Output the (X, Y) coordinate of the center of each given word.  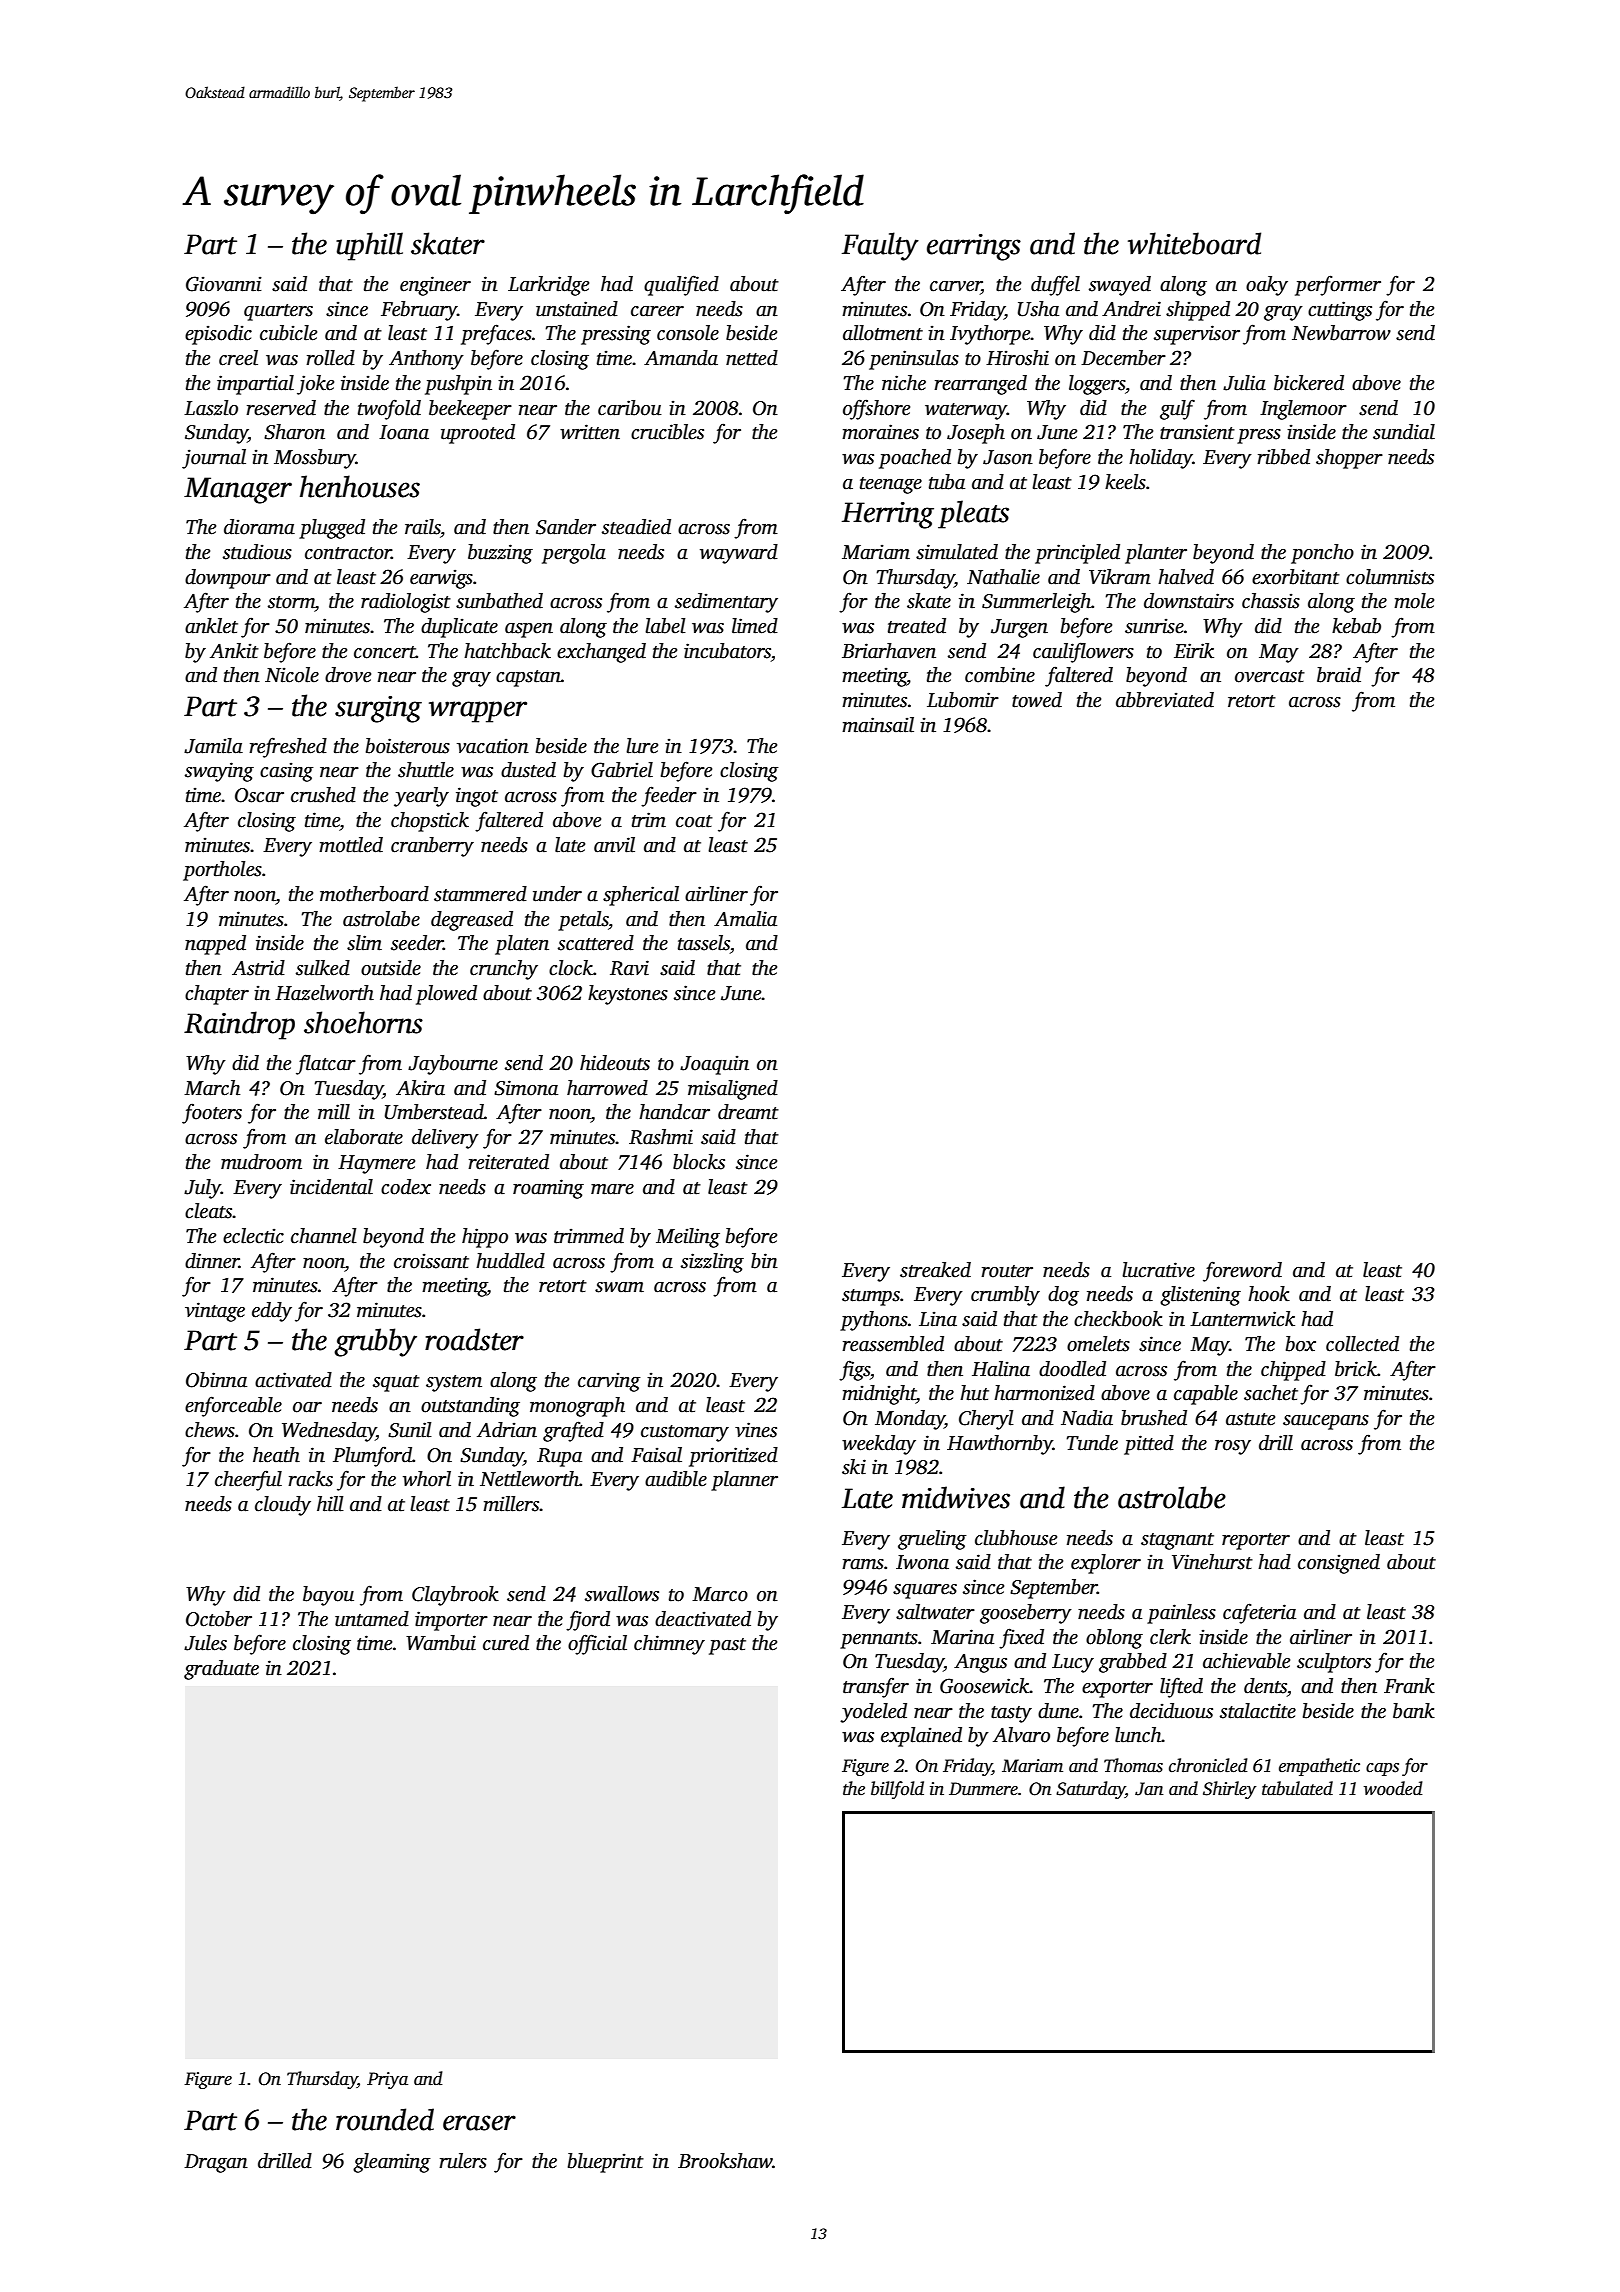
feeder (669, 796)
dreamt (748, 1112)
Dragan (216, 2163)
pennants (879, 1640)
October (219, 1619)
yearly (421, 797)
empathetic (1319, 1767)
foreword (1242, 1271)
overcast (1270, 676)
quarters (278, 312)
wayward (739, 554)
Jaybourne (453, 1065)
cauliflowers (1083, 652)
